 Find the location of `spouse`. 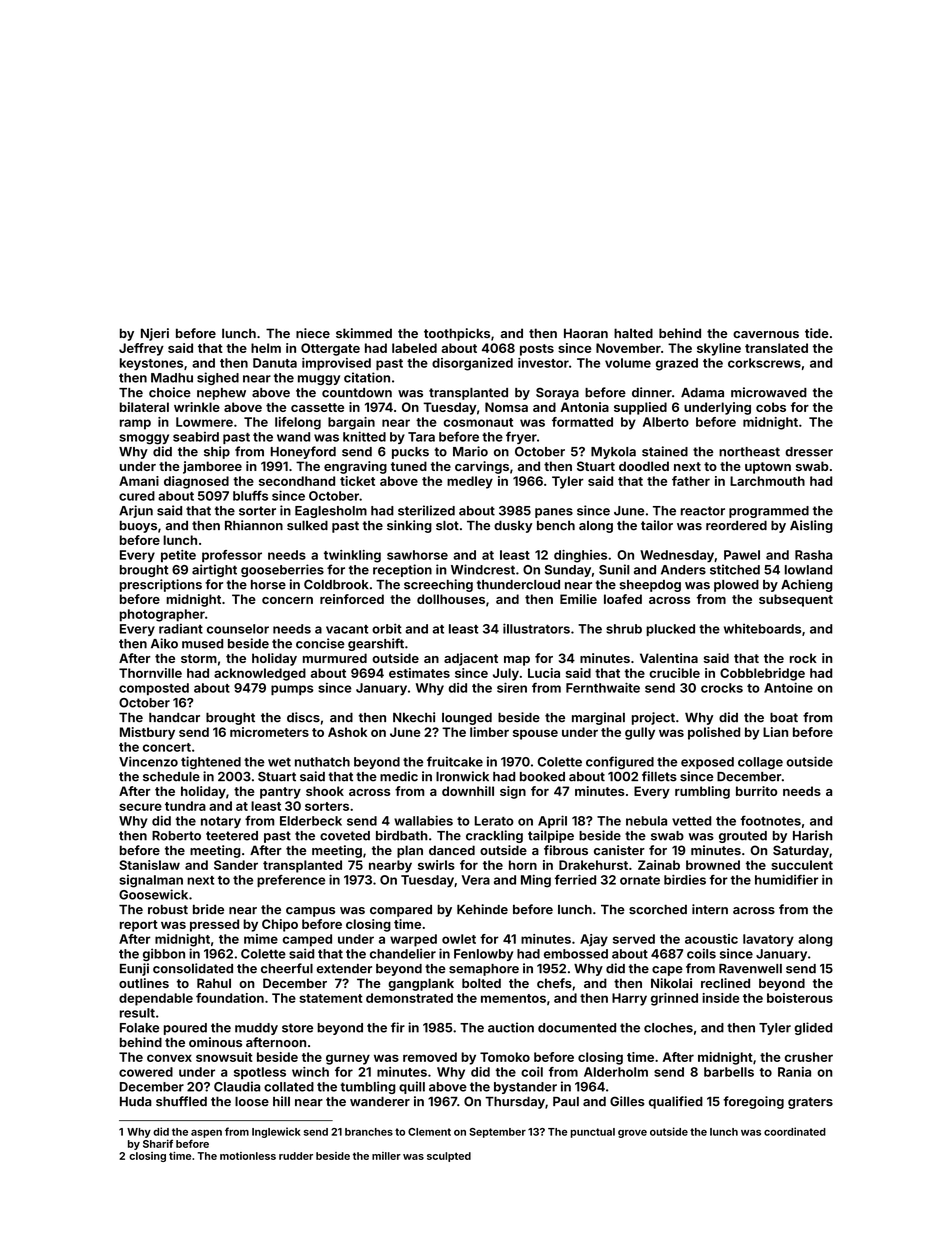

spouse is located at coordinates (535, 735).
